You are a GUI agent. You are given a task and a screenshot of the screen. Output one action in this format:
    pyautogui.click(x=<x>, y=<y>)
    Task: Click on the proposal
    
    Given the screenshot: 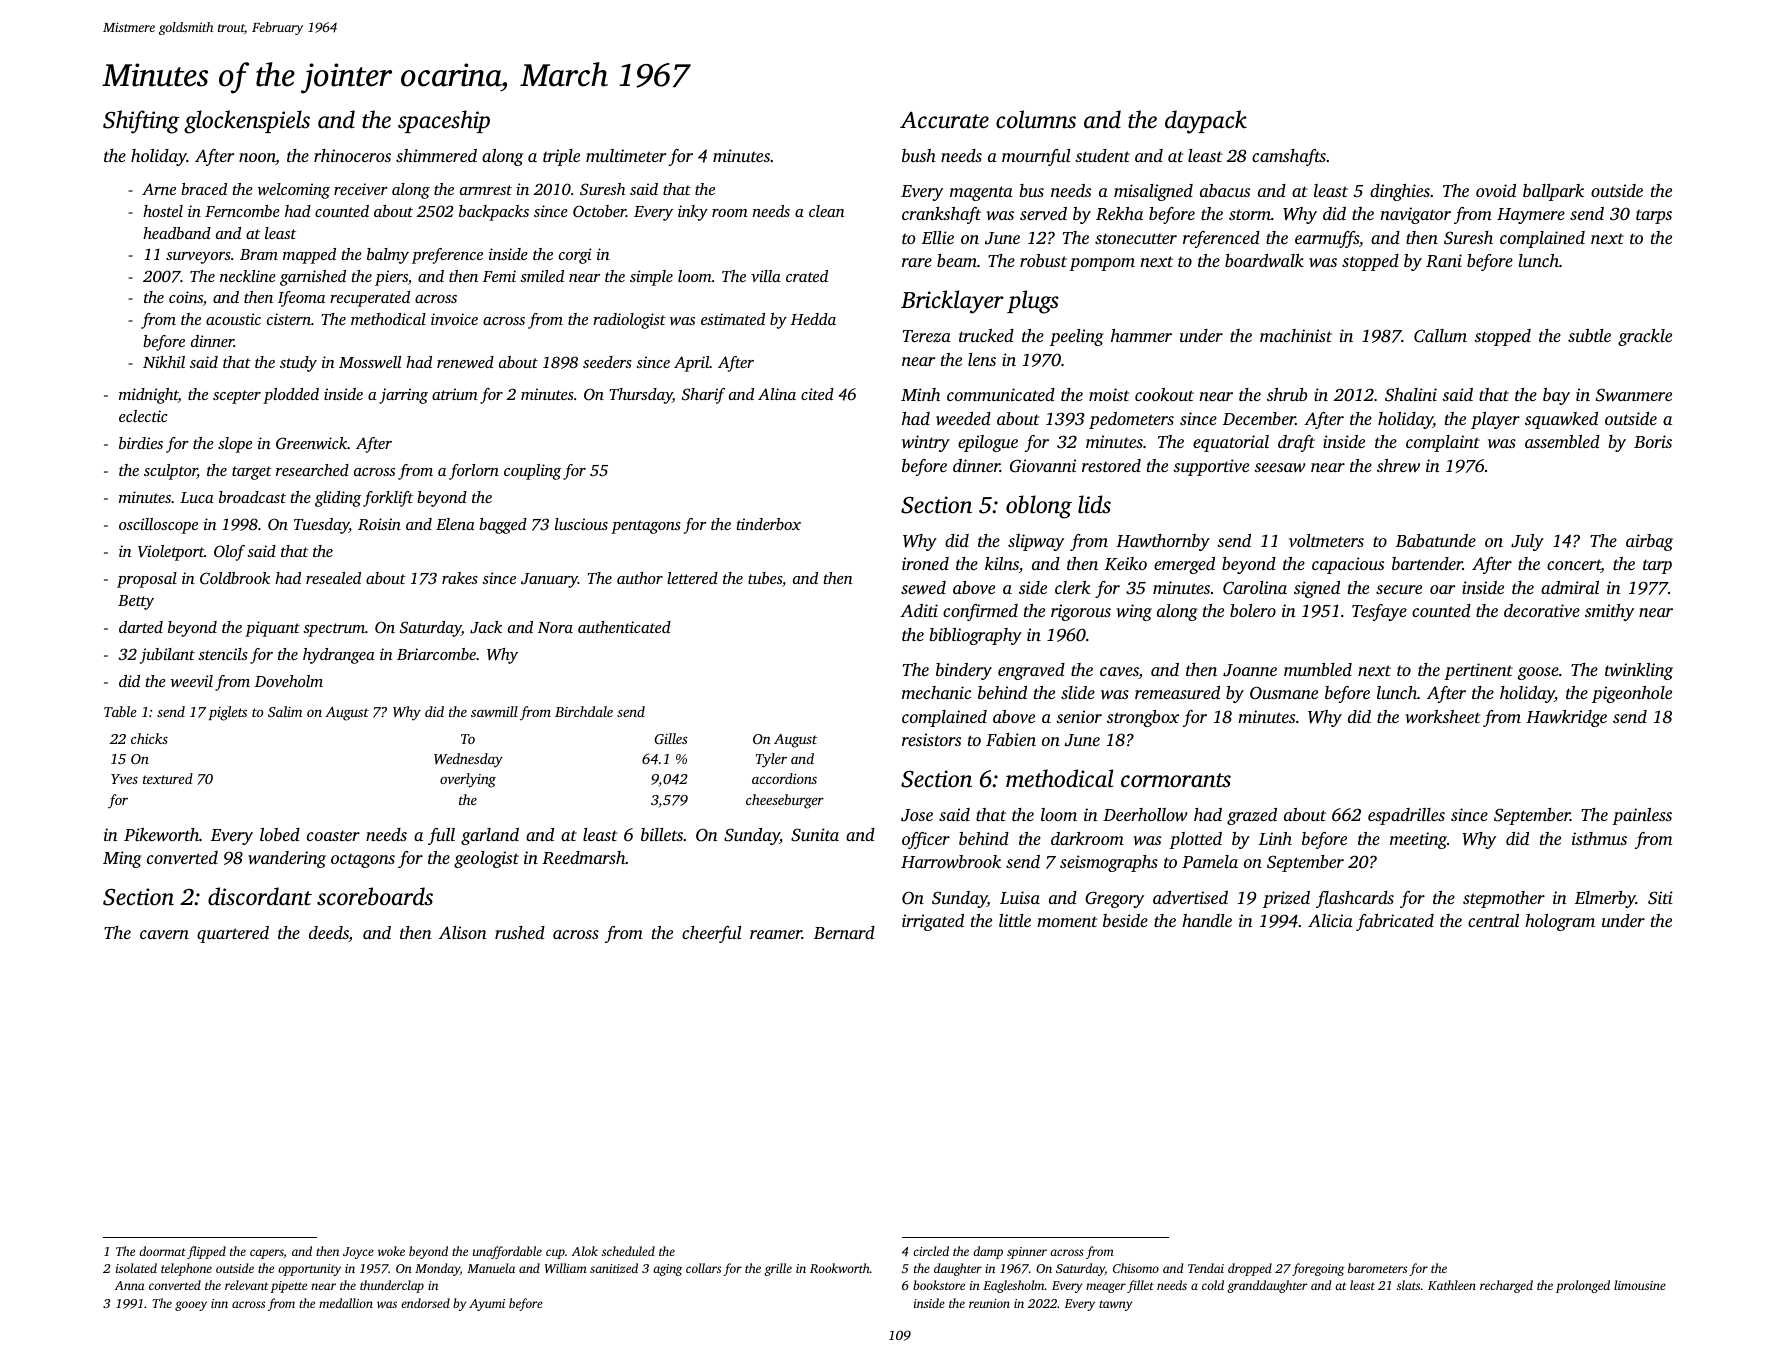 What is the action you would take?
    pyautogui.click(x=147, y=580)
